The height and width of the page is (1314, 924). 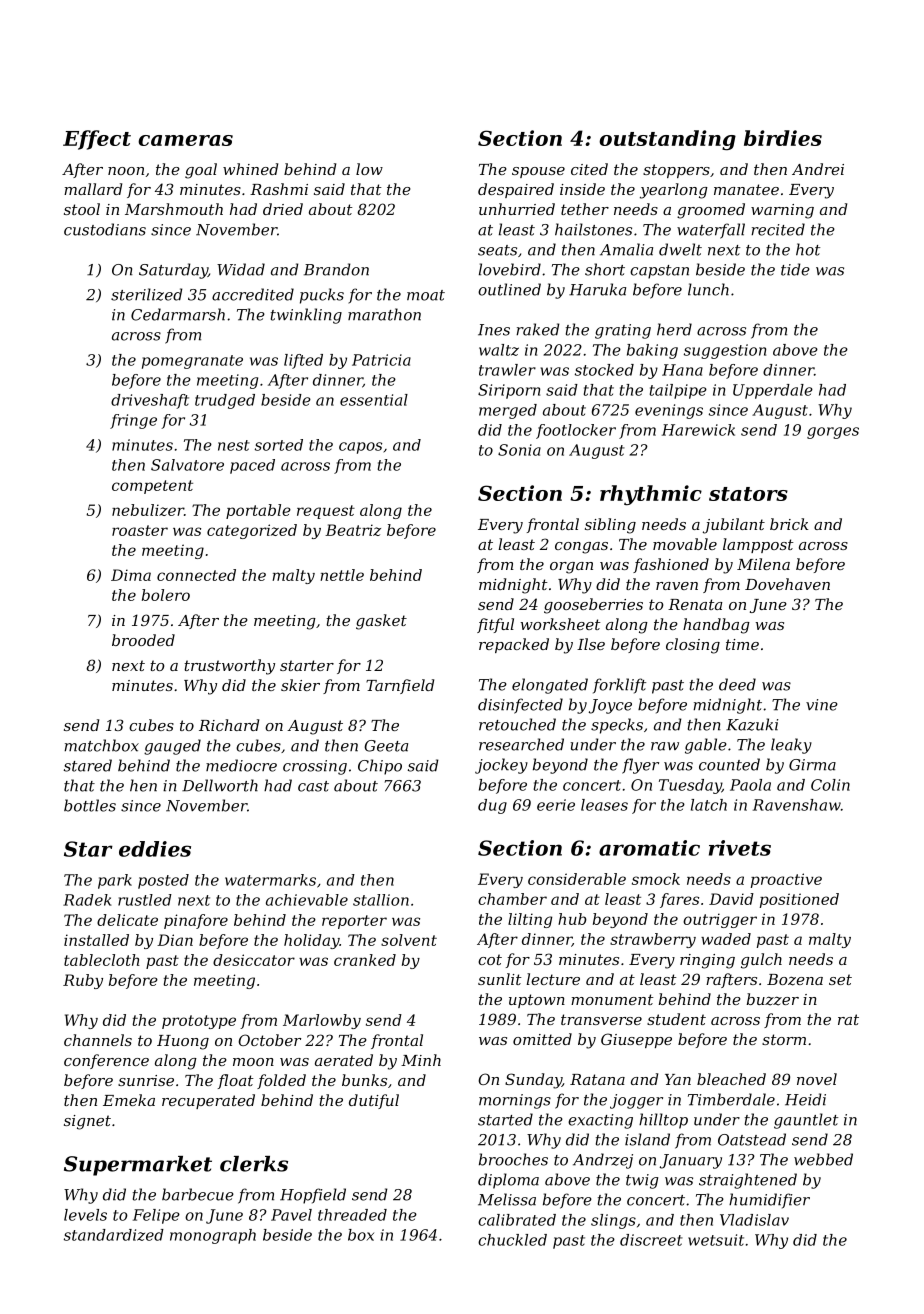 What do you see at coordinates (360, 448) in the page?
I see `capos` at bounding box center [360, 448].
